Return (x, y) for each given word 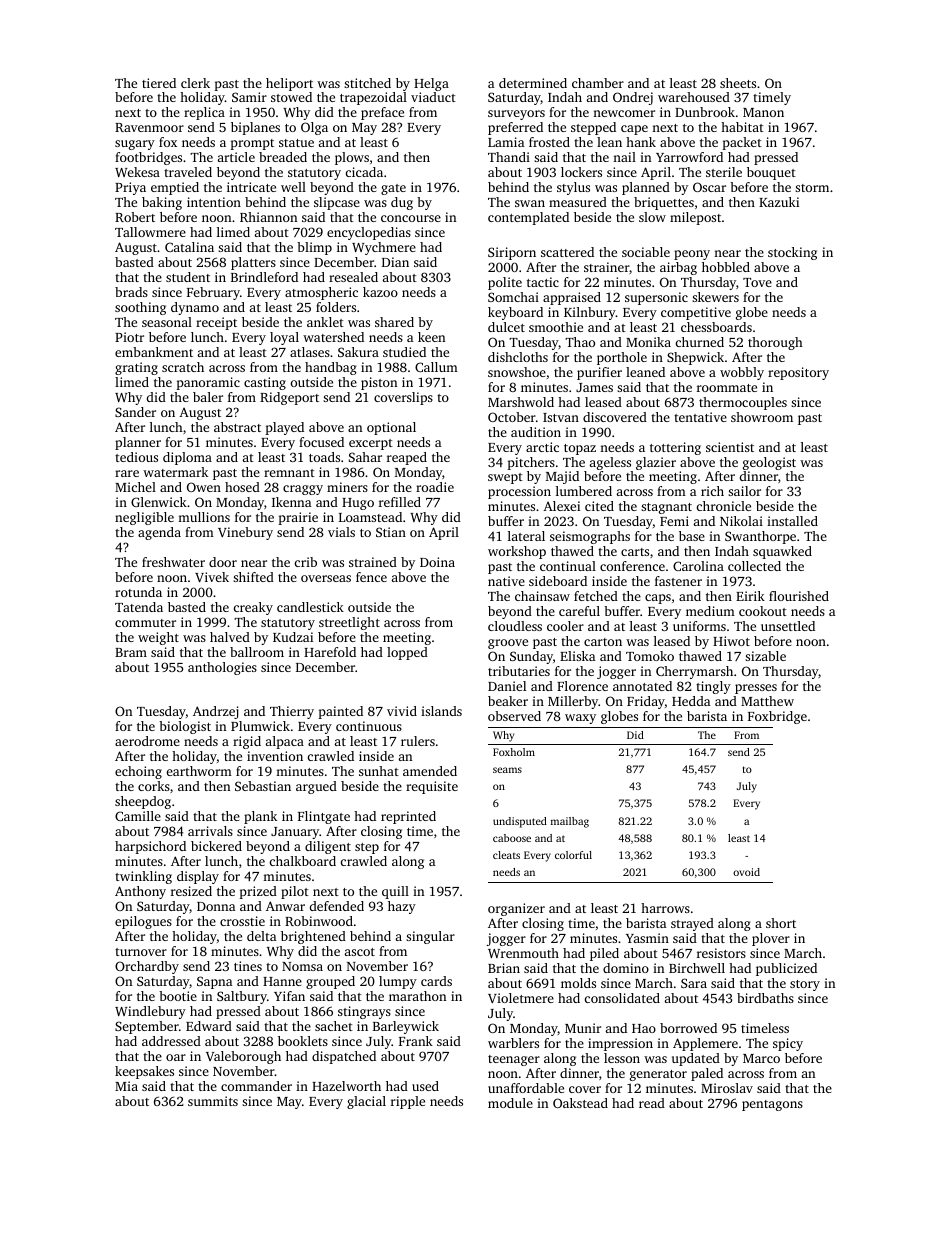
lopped (407, 653)
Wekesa (137, 172)
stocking (792, 253)
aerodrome (147, 741)
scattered (567, 252)
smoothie (556, 327)
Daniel (507, 686)
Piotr (129, 337)
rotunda (138, 592)
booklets (303, 1041)
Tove (757, 282)
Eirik (750, 596)
